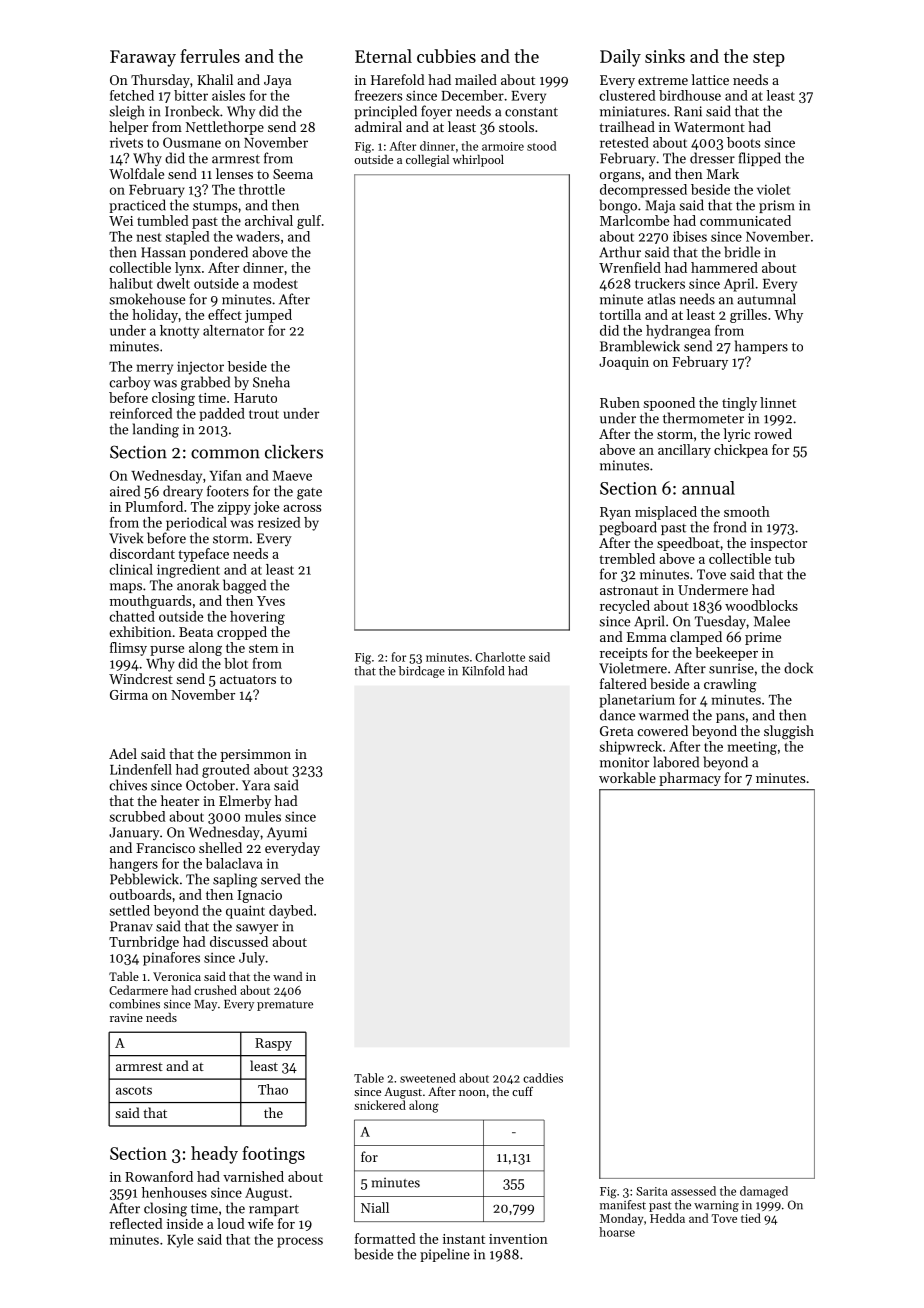 This image has height=1308, width=924. What do you see at coordinates (136, 1223) in the image?
I see `reflected` at bounding box center [136, 1223].
